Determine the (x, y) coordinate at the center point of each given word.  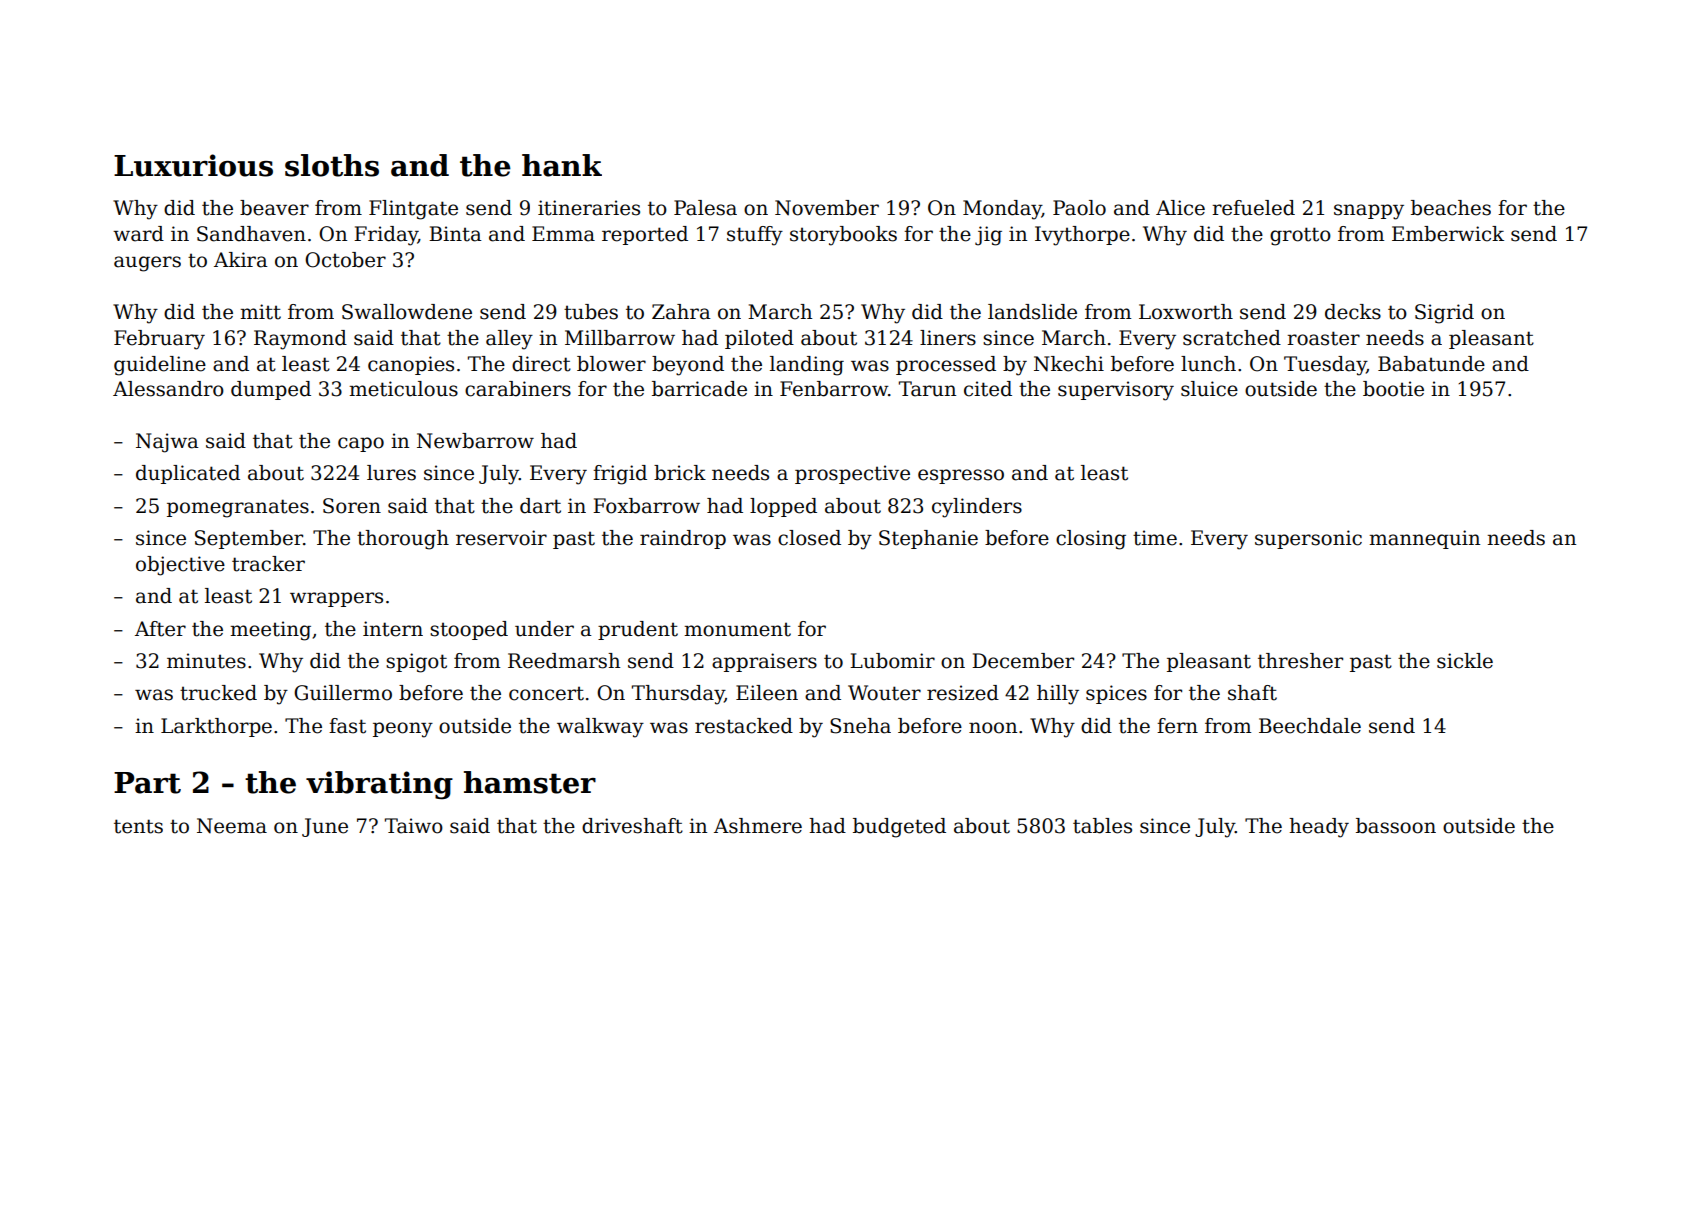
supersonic (1308, 539)
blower (611, 364)
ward (138, 234)
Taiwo (414, 826)
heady (1319, 828)
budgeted (899, 828)
